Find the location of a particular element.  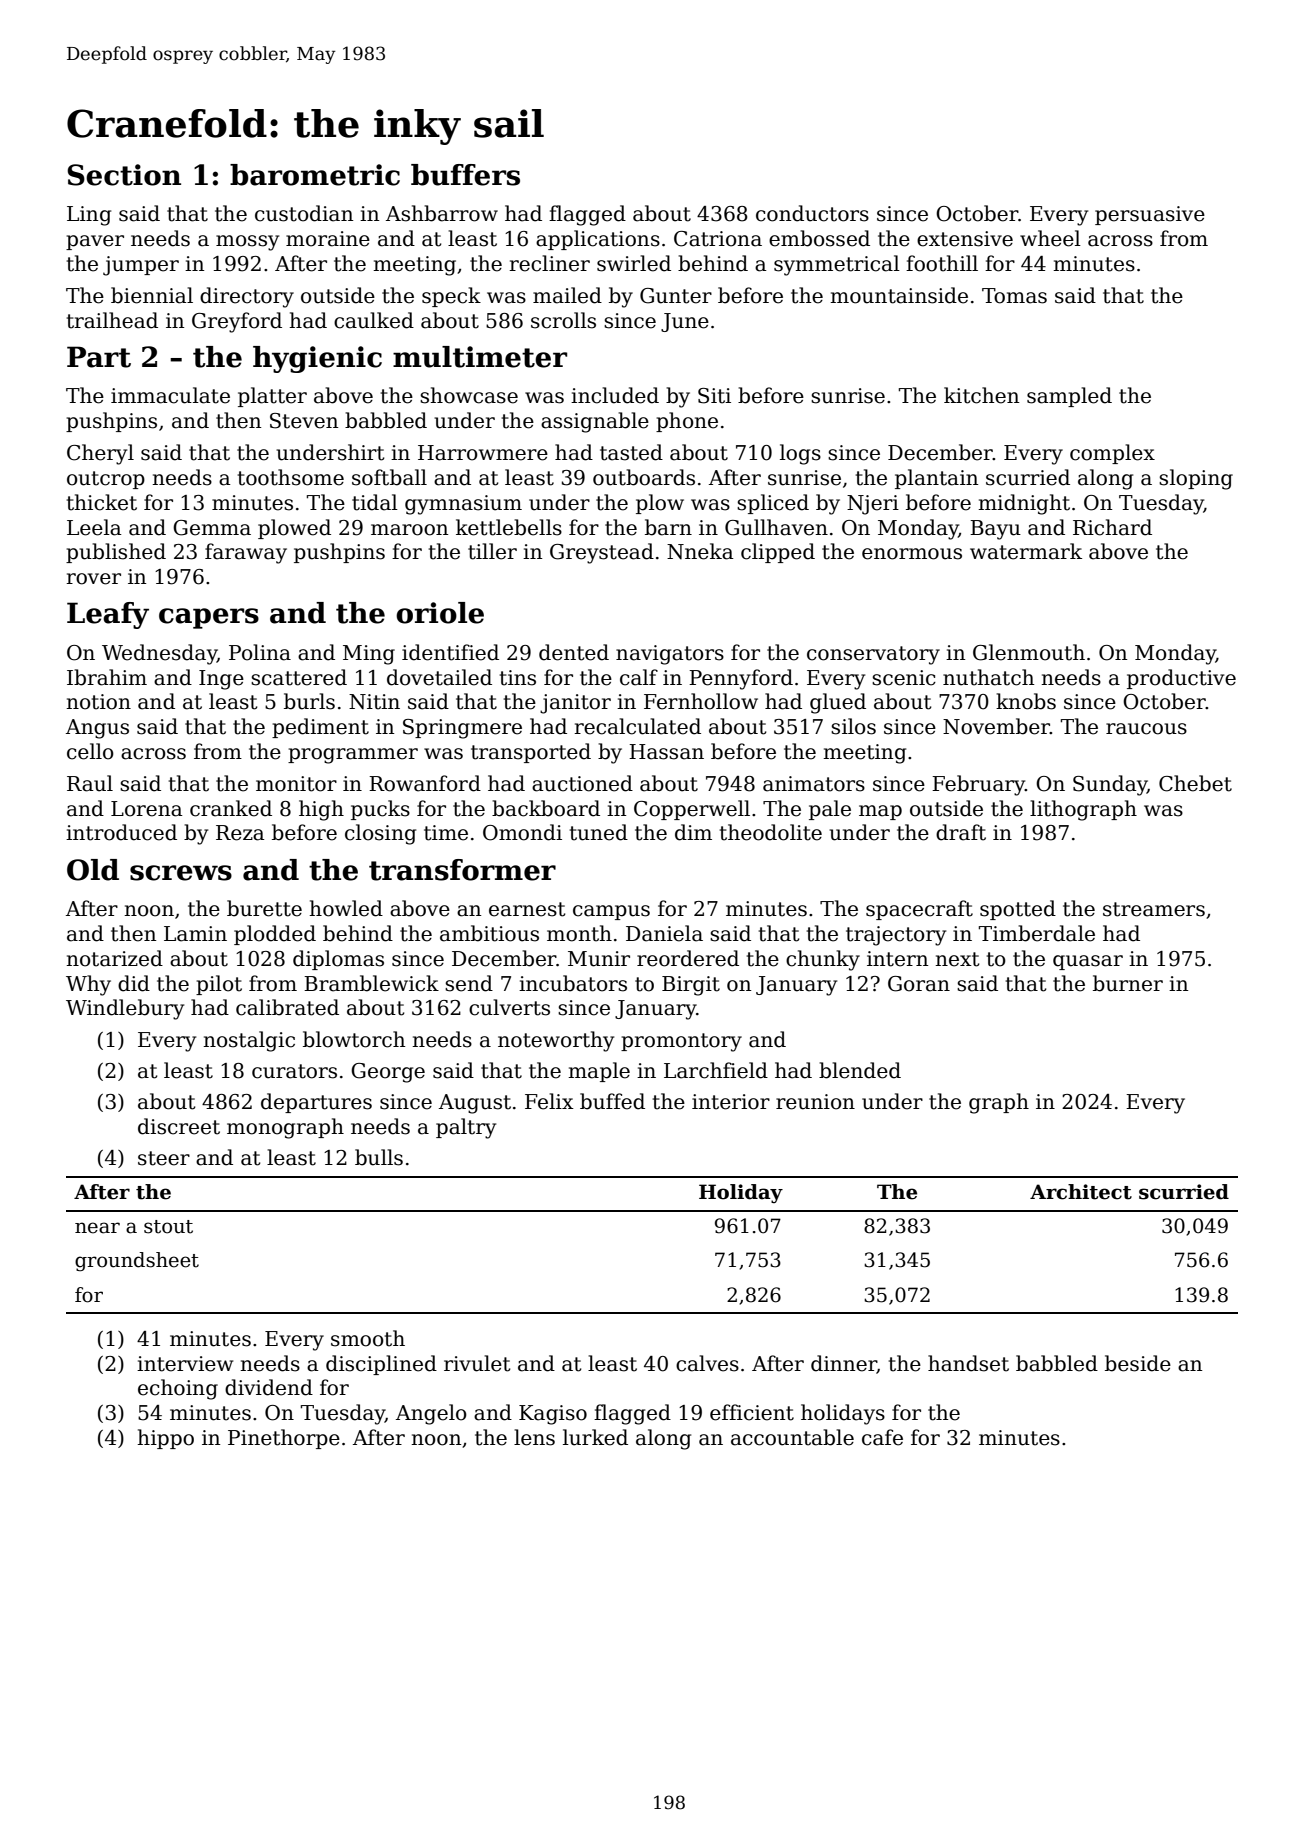

calves is located at coordinates (707, 1363).
